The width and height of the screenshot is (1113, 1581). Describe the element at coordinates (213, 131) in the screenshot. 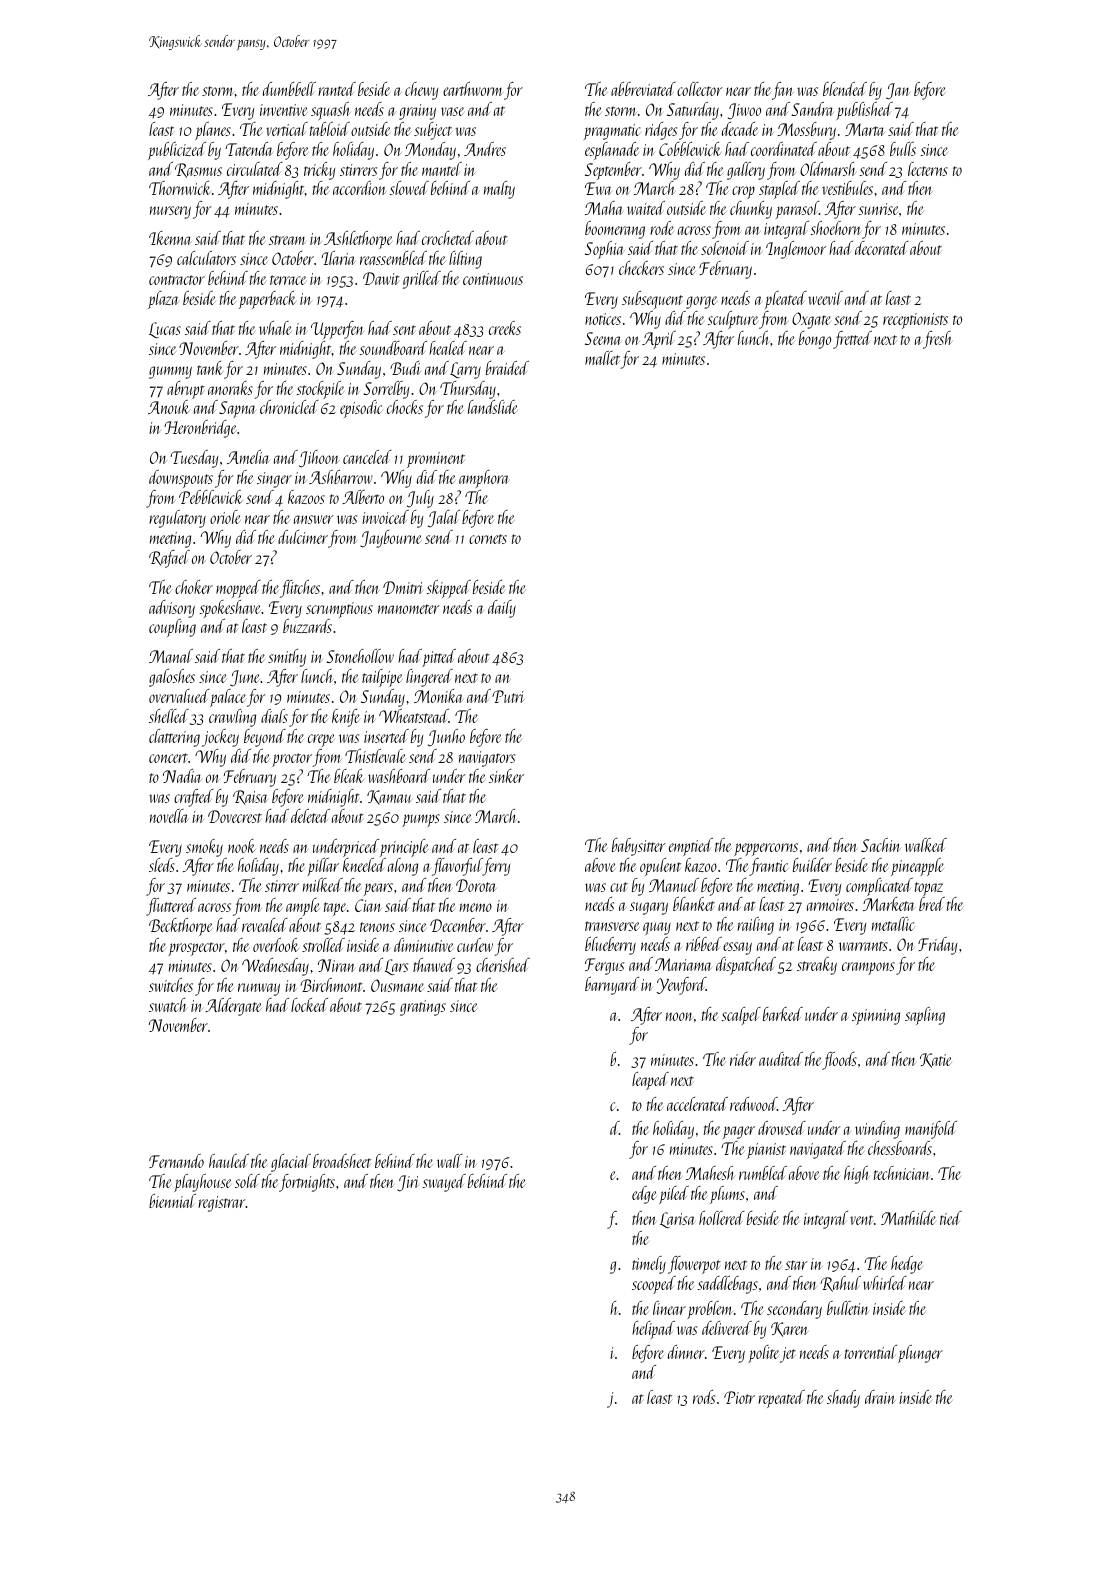

I see `planes` at that location.
